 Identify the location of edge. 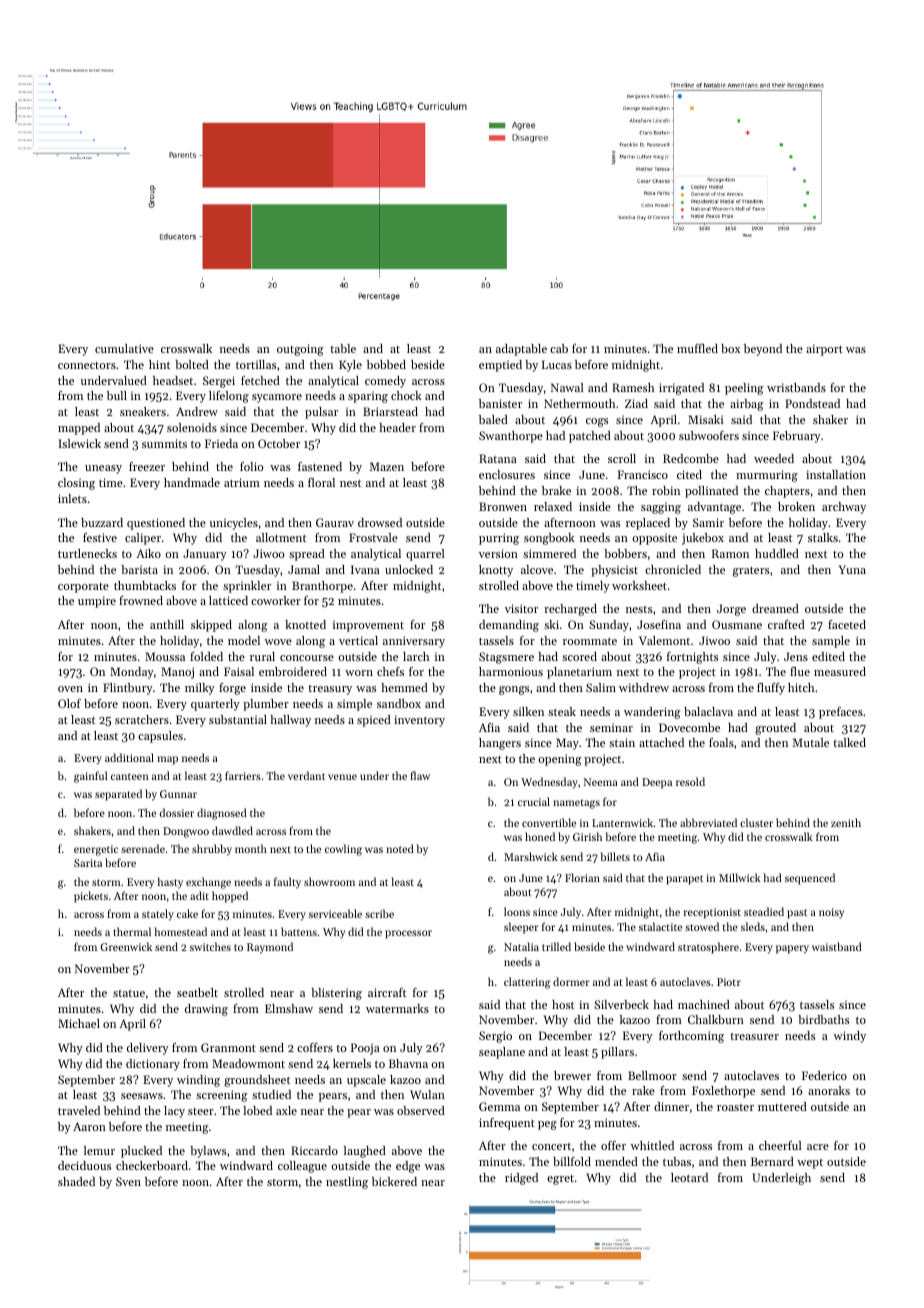
(408, 1167).
